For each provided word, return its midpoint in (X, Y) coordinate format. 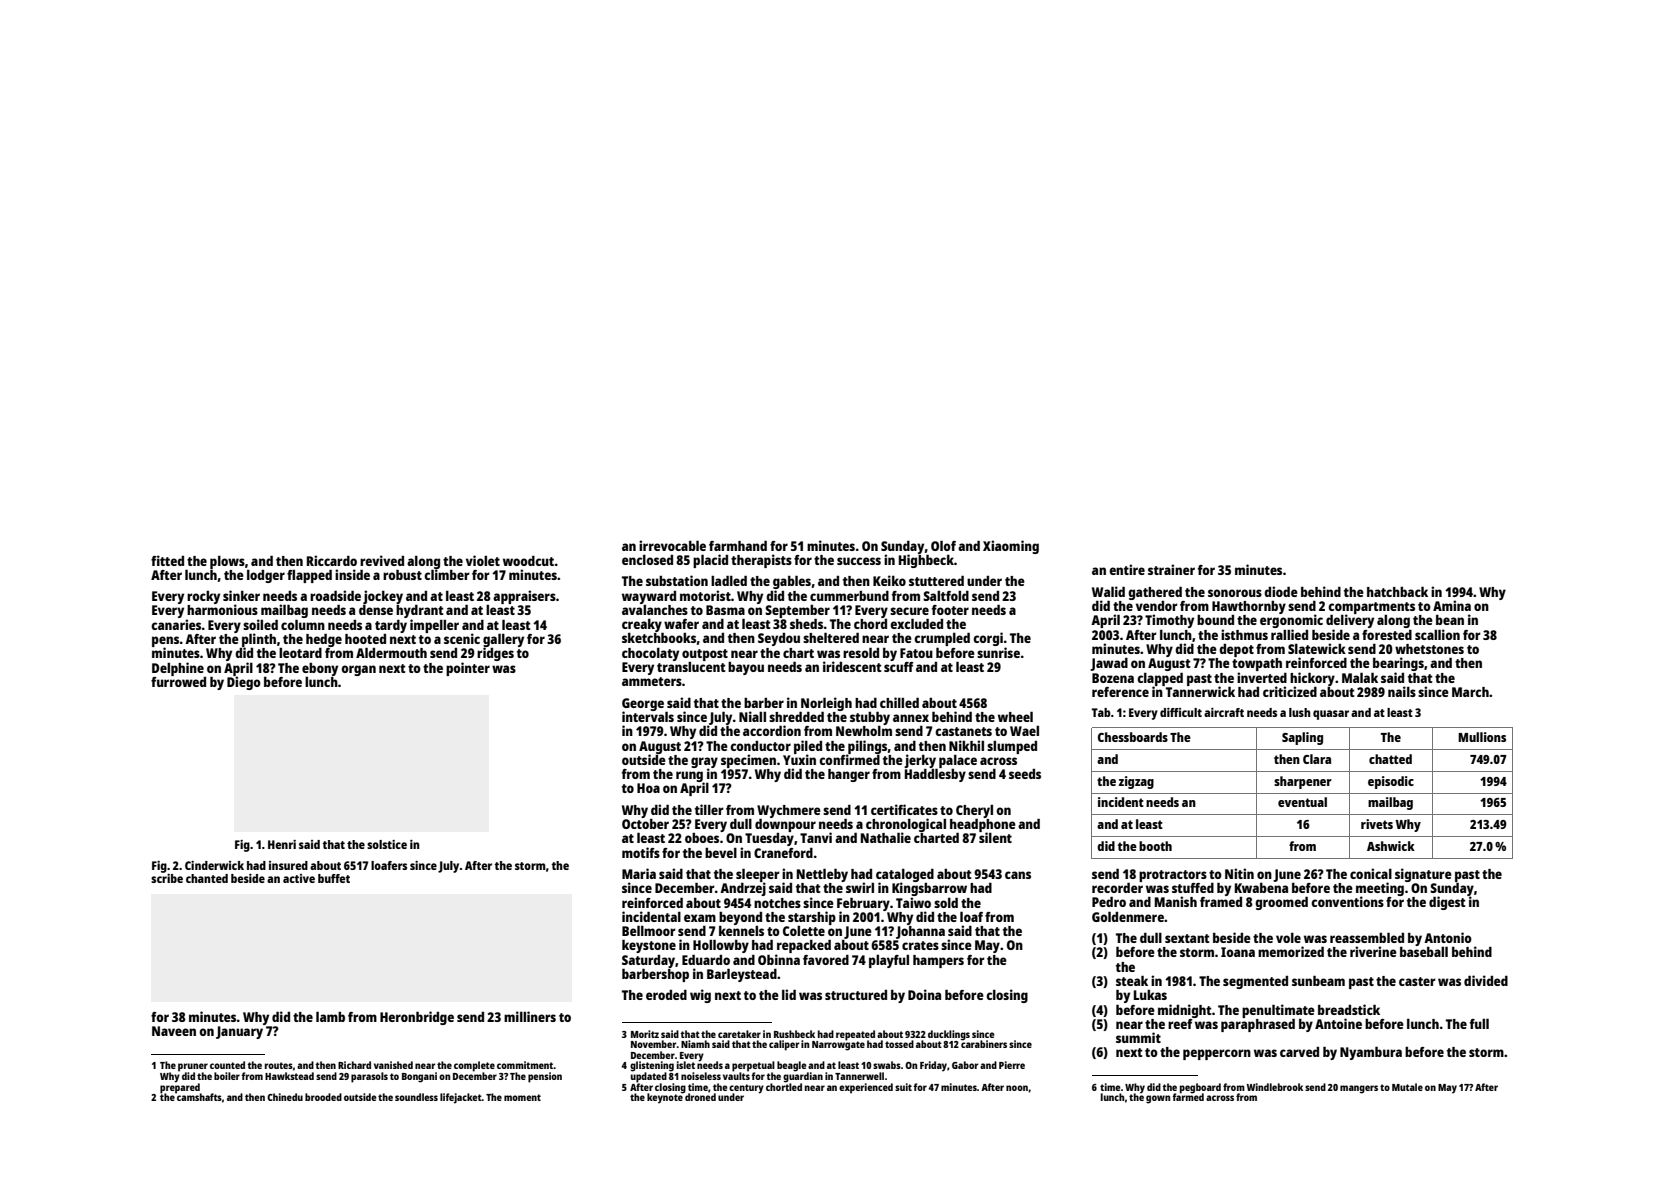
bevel (721, 853)
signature (1423, 875)
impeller (434, 626)
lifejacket (461, 1098)
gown (1158, 1099)
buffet (334, 878)
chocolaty (650, 654)
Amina (1452, 605)
